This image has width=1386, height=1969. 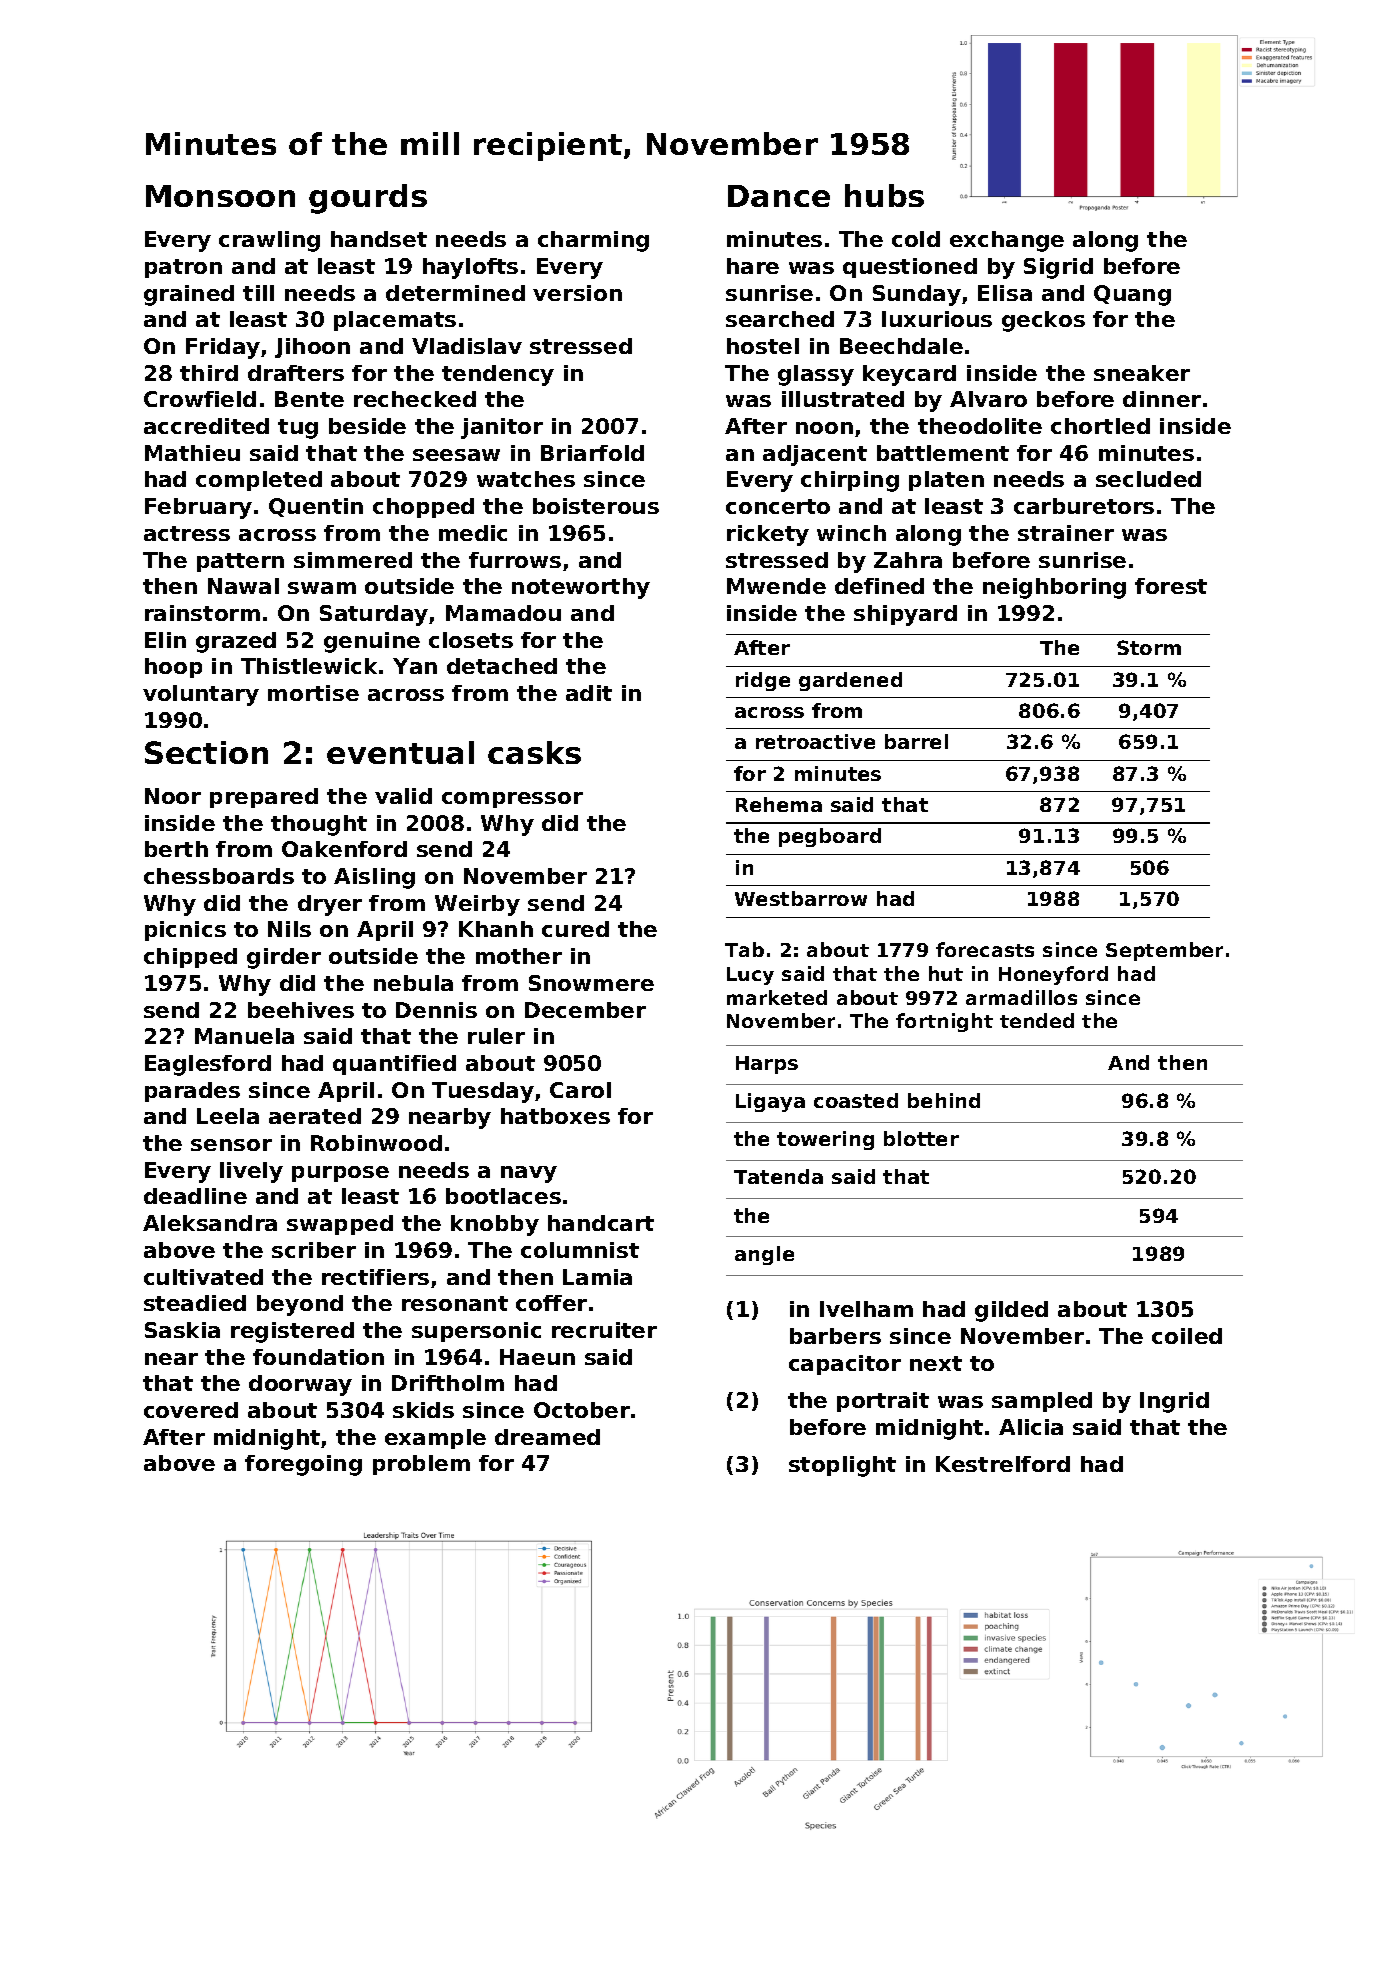 What do you see at coordinates (916, 741) in the image?
I see `barrel` at bounding box center [916, 741].
